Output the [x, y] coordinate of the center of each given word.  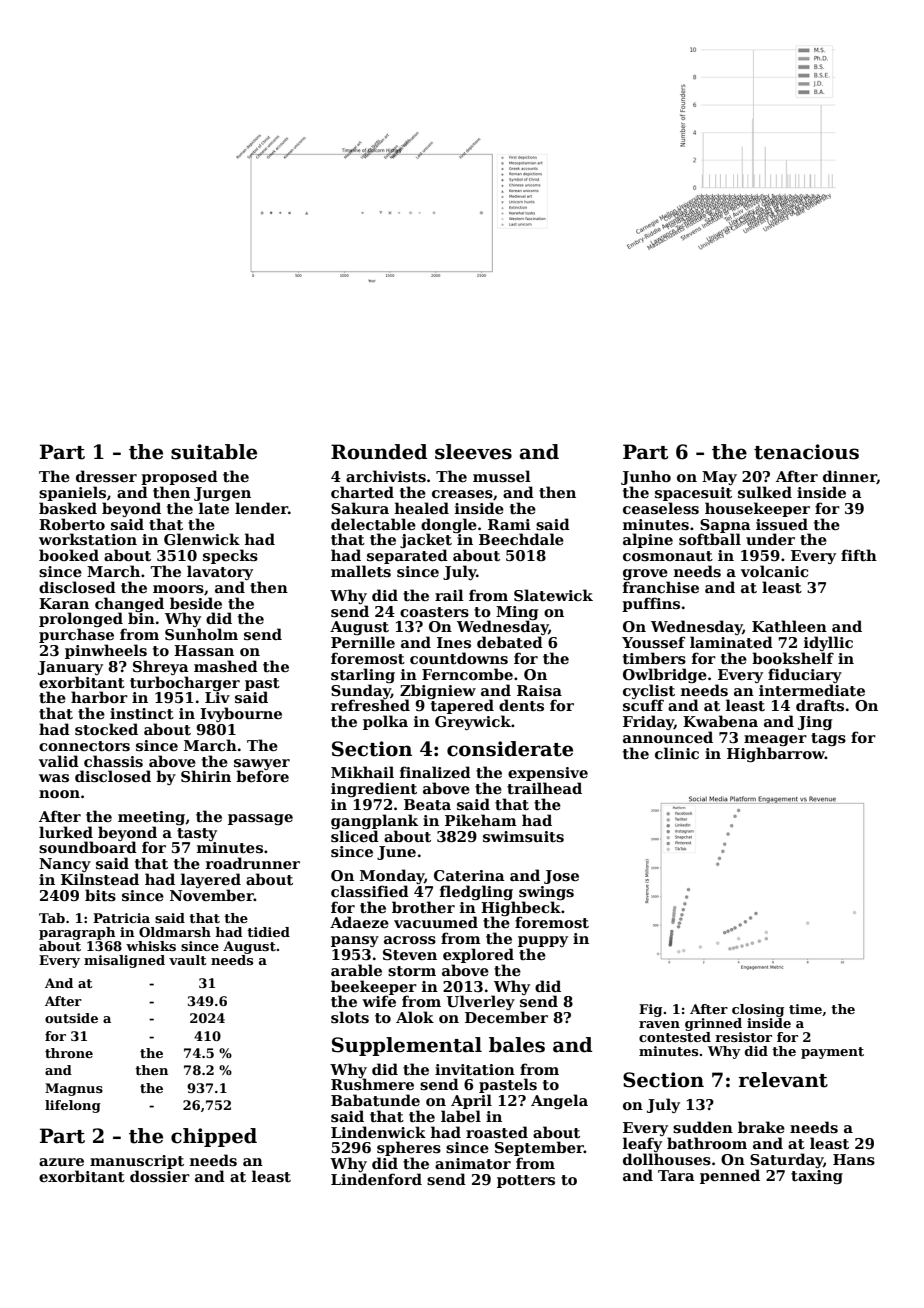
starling [363, 675]
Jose [561, 877]
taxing [817, 1177]
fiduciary [805, 675]
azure [61, 1162]
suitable [214, 452]
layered [211, 880]
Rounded [379, 452]
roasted [497, 1132]
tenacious [806, 452]
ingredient [374, 789]
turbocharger [185, 683]
